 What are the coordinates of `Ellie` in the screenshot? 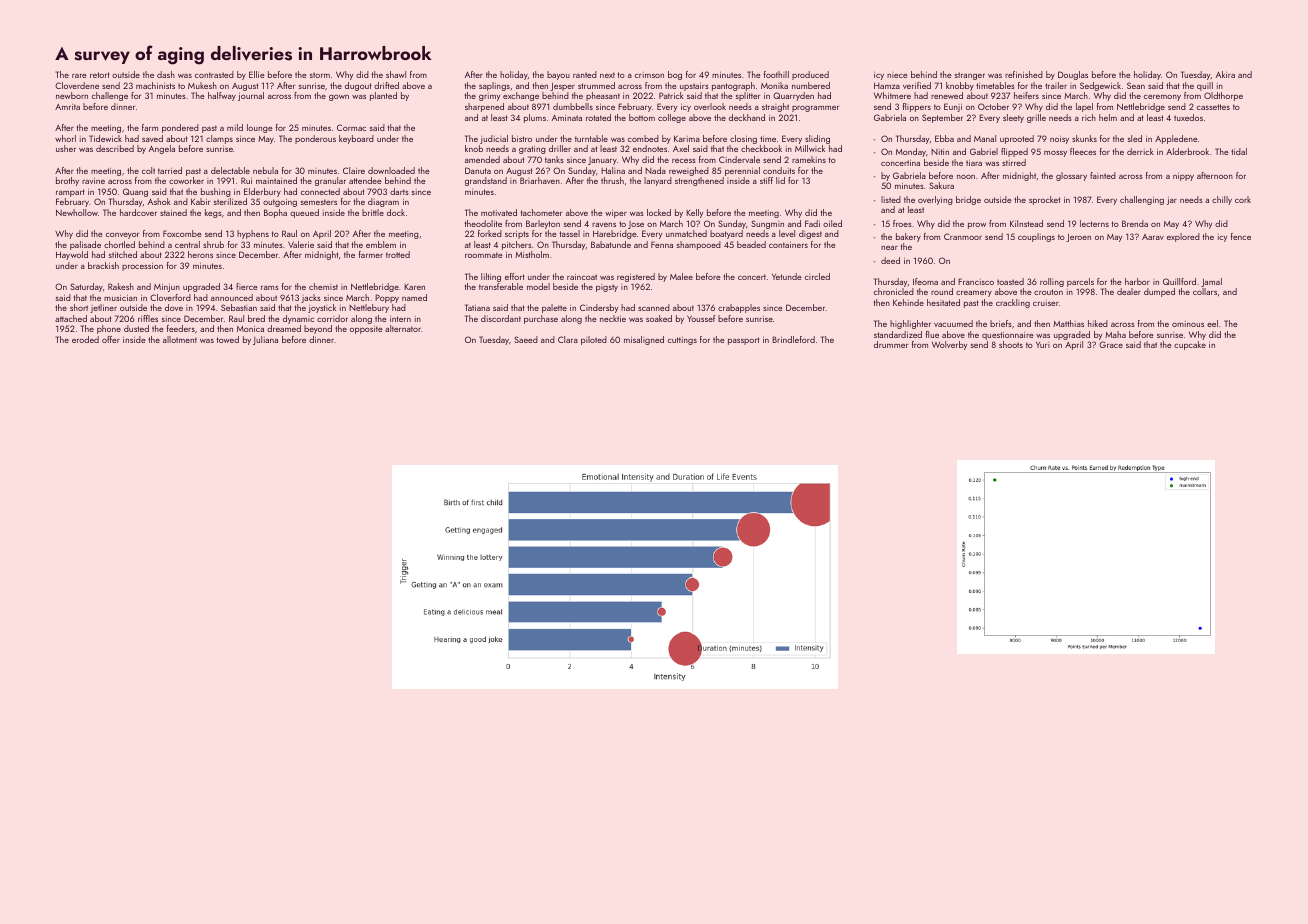 It's located at (257, 74).
